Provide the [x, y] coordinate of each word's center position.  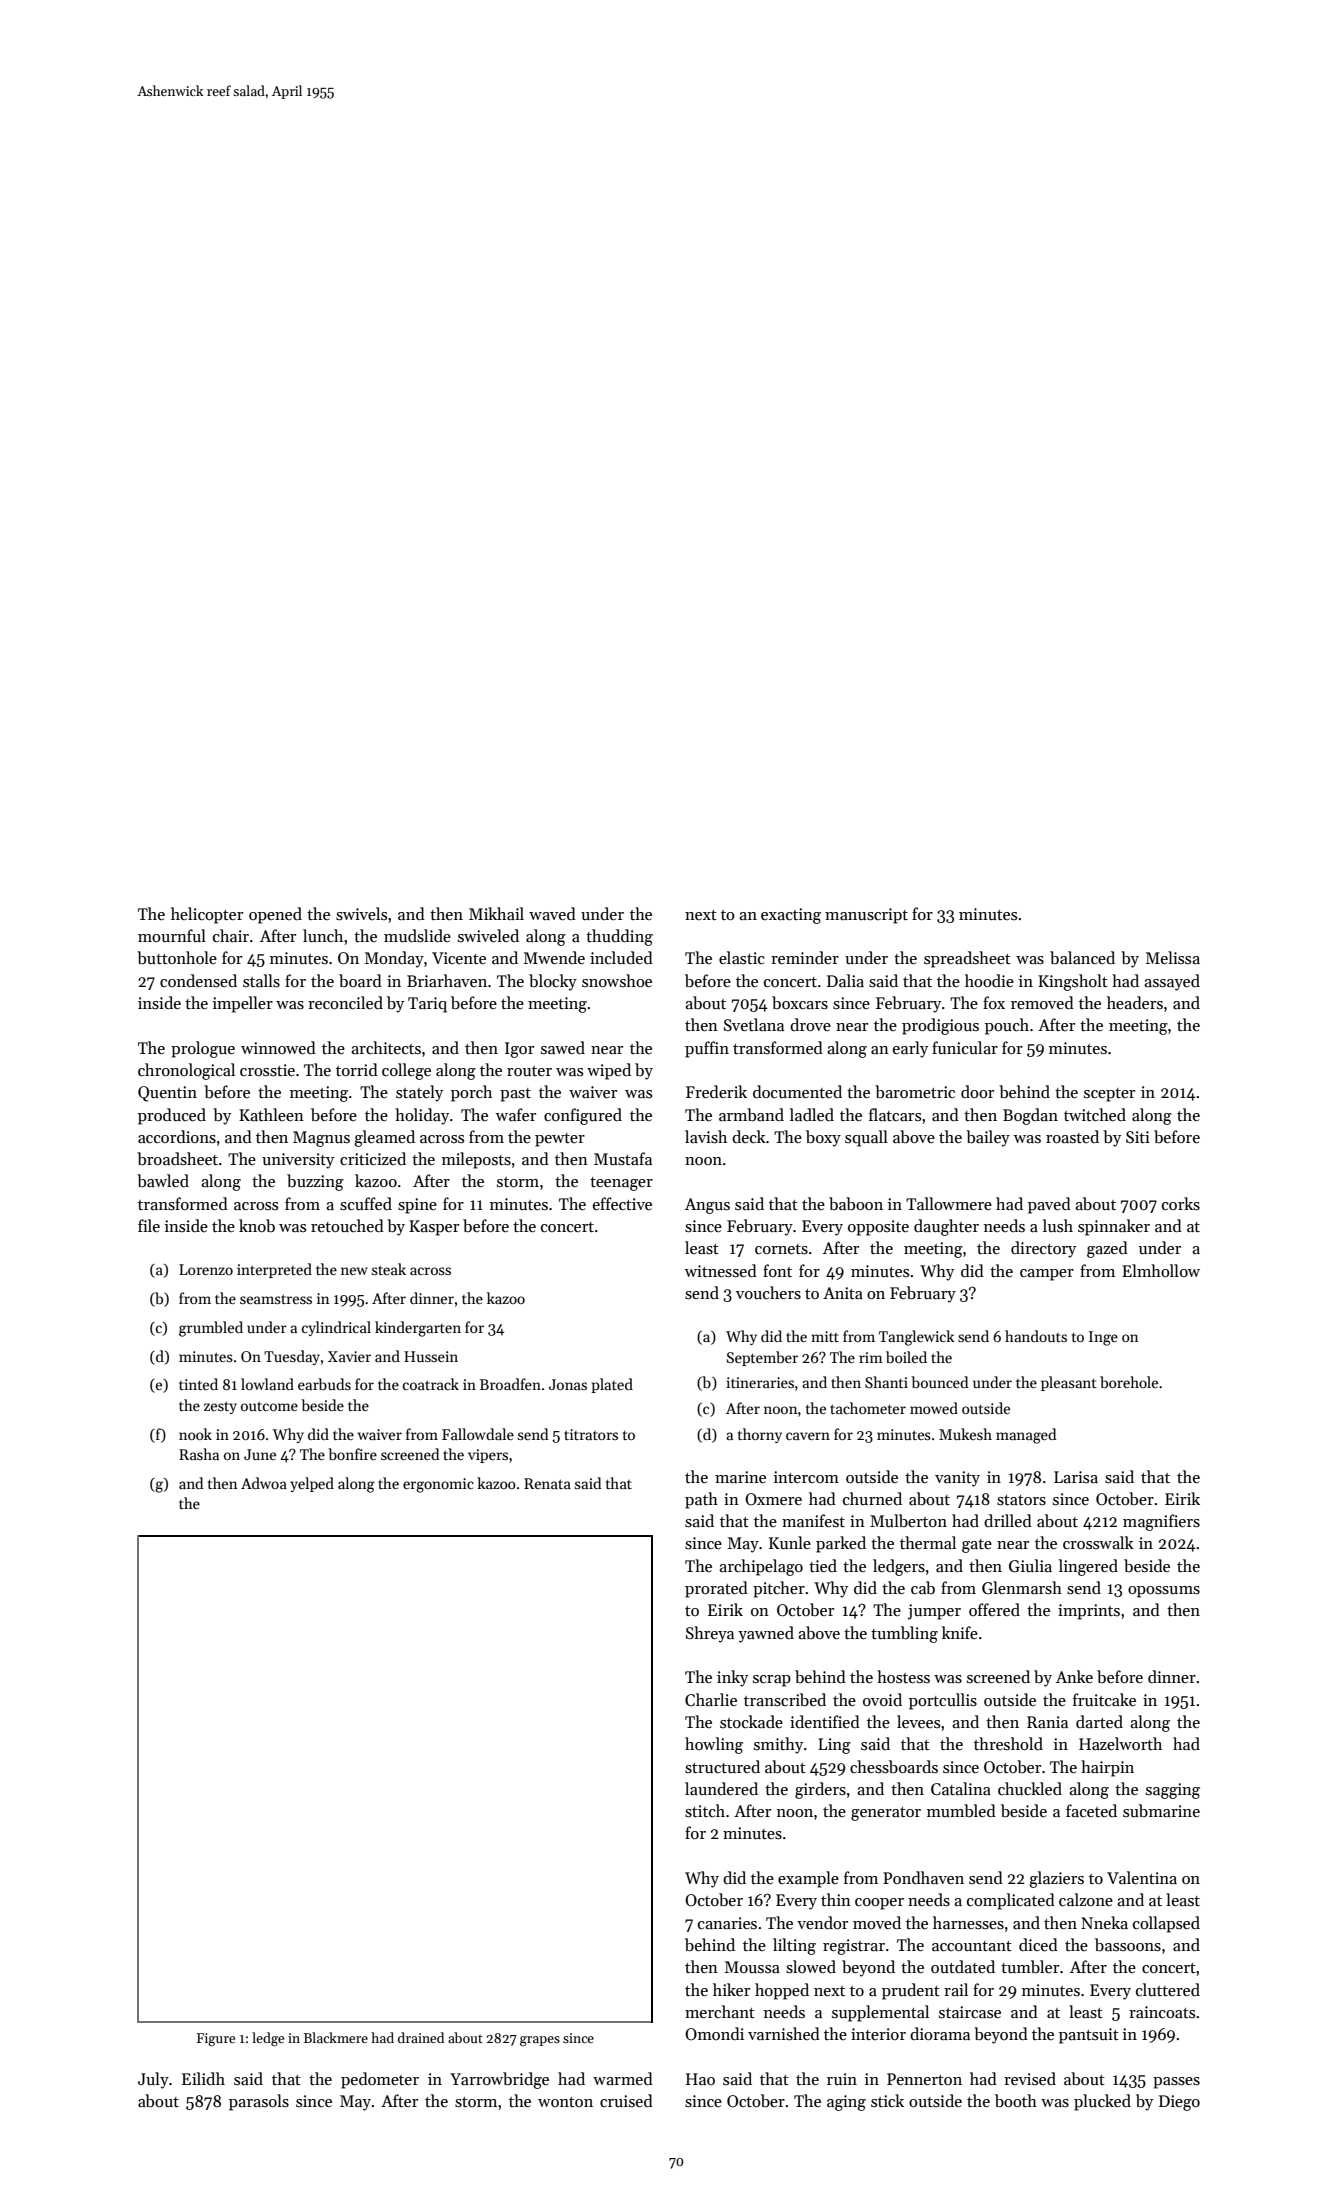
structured [722, 1767]
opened [275, 915]
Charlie [711, 1699]
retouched [347, 1225]
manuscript [866, 916]
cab [923, 1587]
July [153, 2080]
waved [552, 913]
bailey [988, 1138]
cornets [781, 1249]
